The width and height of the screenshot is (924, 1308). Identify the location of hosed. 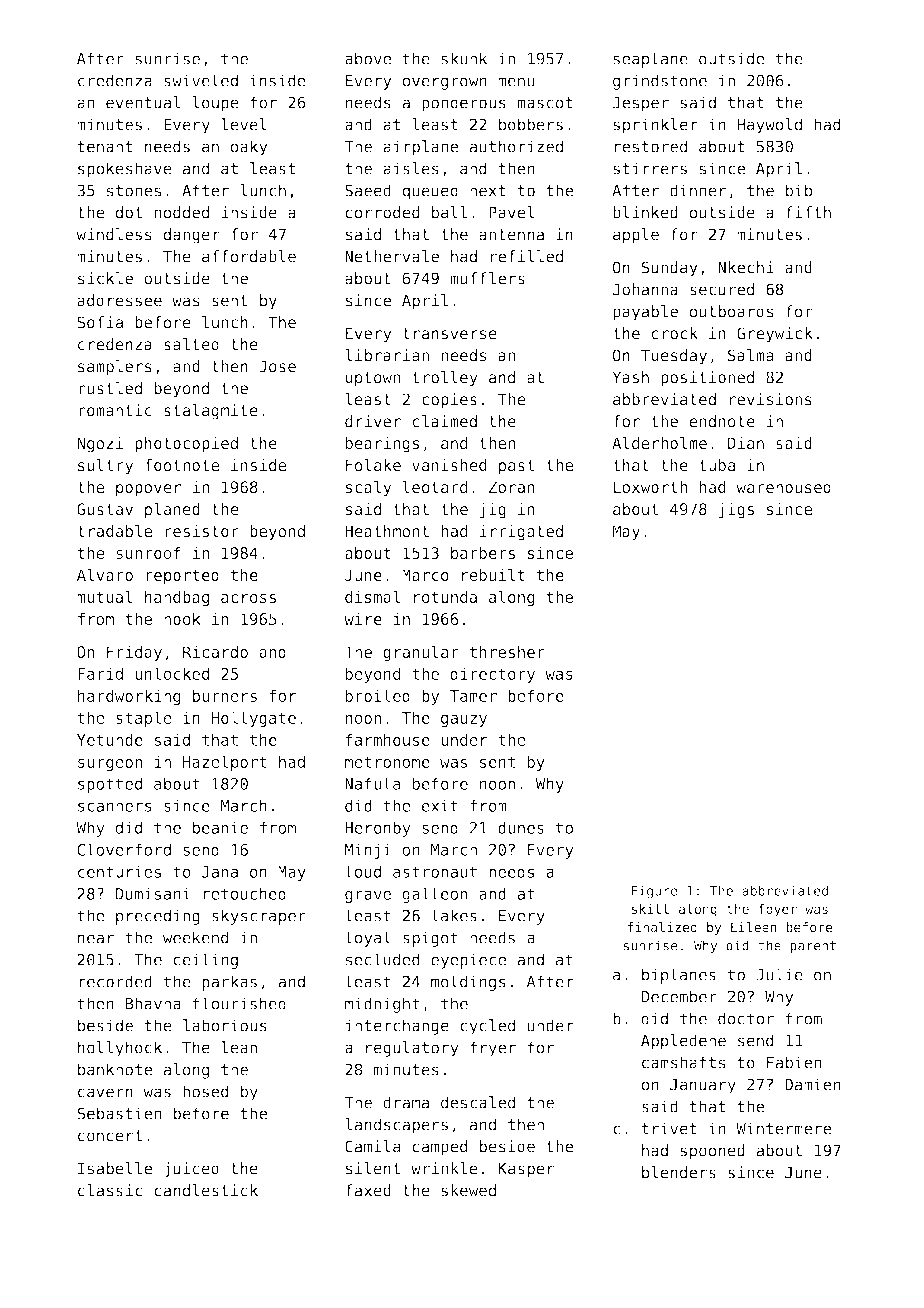
(205, 1091).
